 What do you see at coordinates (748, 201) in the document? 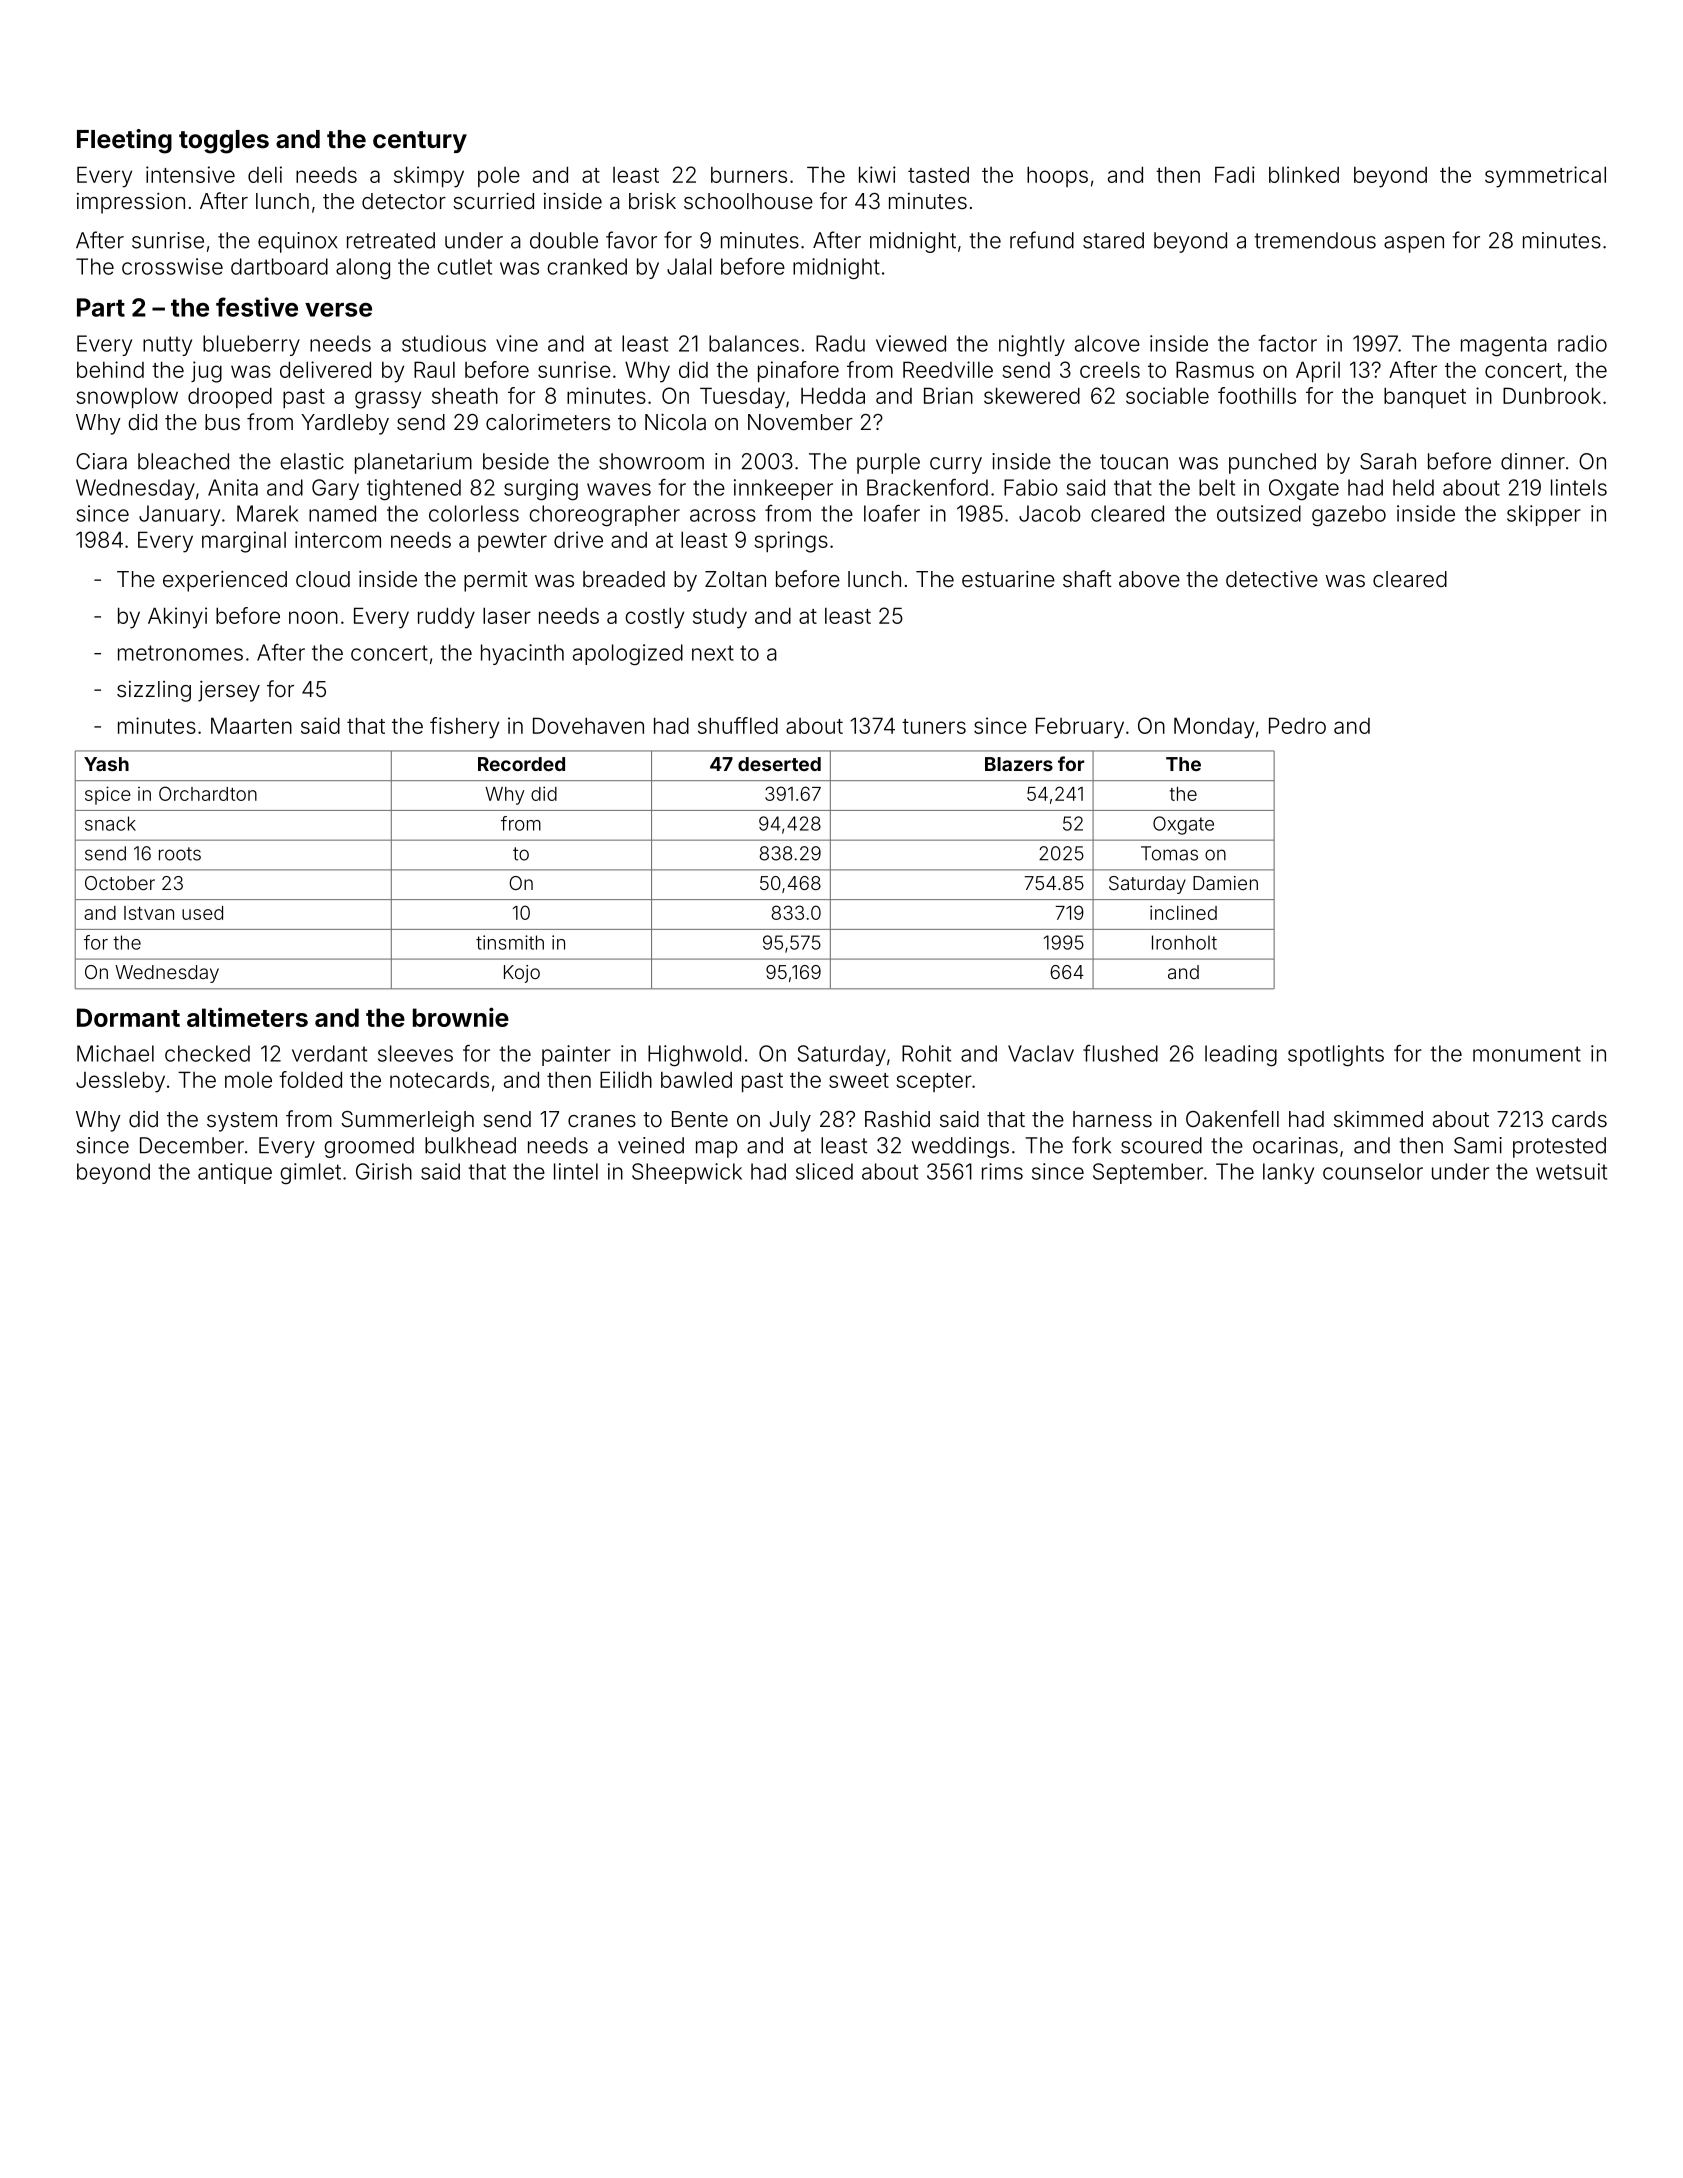
I see `schoolhouse` at bounding box center [748, 201].
